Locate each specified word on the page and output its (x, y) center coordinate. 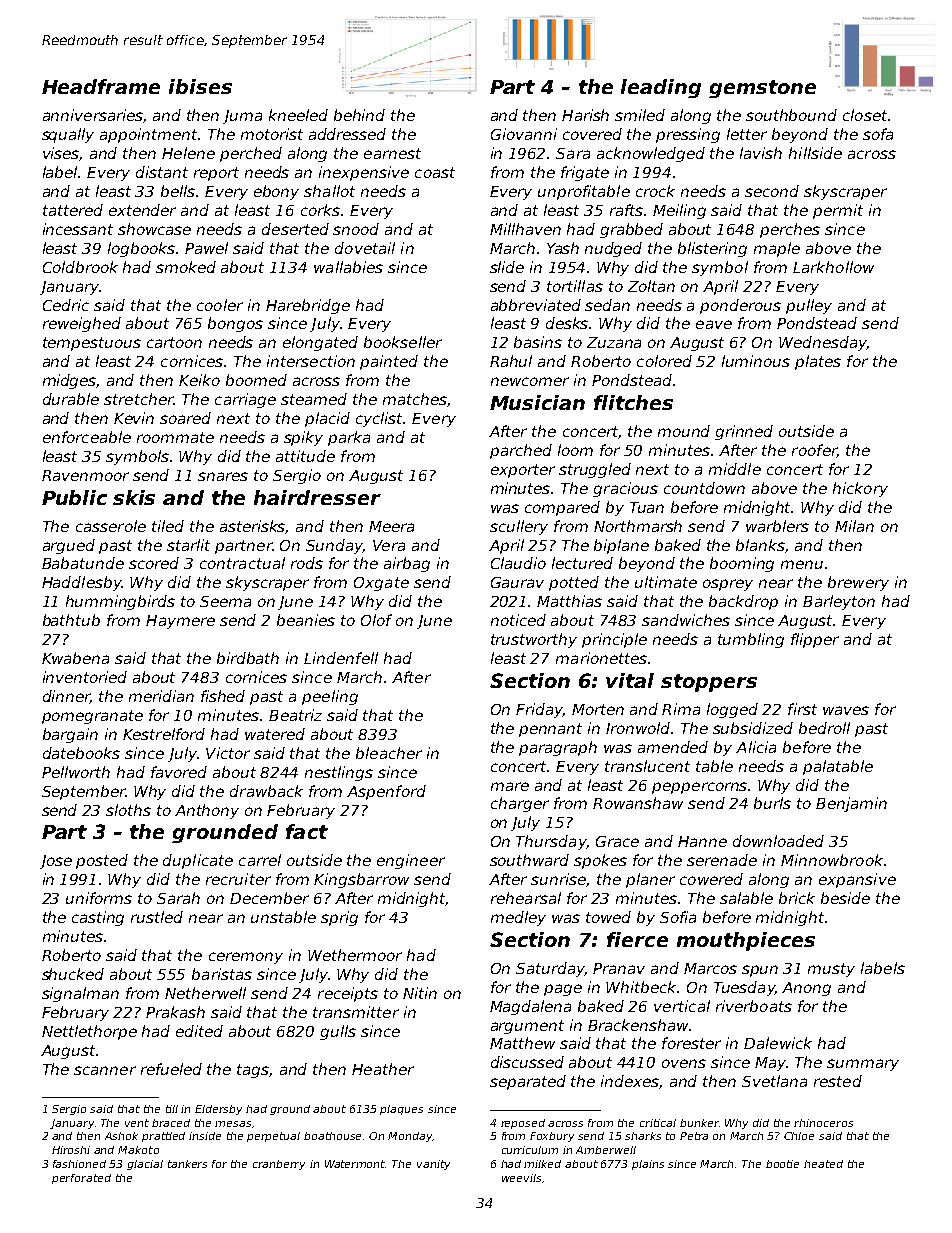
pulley (809, 306)
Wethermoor (355, 955)
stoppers (709, 683)
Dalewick (778, 1043)
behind (359, 115)
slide (507, 267)
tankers (187, 1164)
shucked (73, 974)
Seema (225, 601)
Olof (376, 620)
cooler (220, 305)
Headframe (101, 86)
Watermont (355, 1164)
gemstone (762, 89)
